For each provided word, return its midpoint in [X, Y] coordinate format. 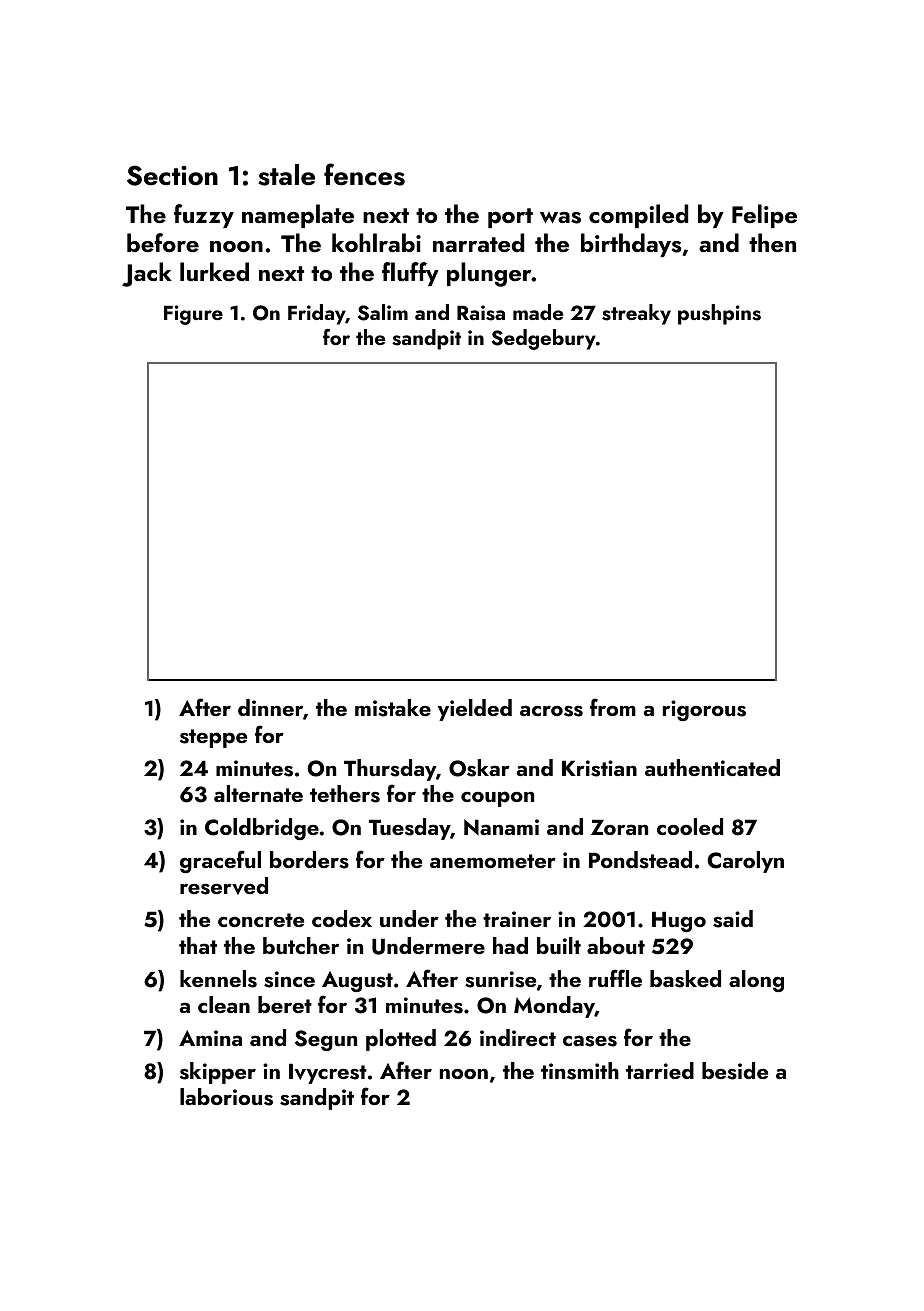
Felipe [764, 216]
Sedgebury [543, 339]
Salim [383, 312]
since [289, 979]
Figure [193, 315]
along [756, 981]
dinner [270, 707]
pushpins [719, 314]
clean [224, 1004]
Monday [554, 1007]
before [163, 242]
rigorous [704, 710]
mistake [393, 708]
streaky [636, 314]
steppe [213, 738]
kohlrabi [376, 242]
